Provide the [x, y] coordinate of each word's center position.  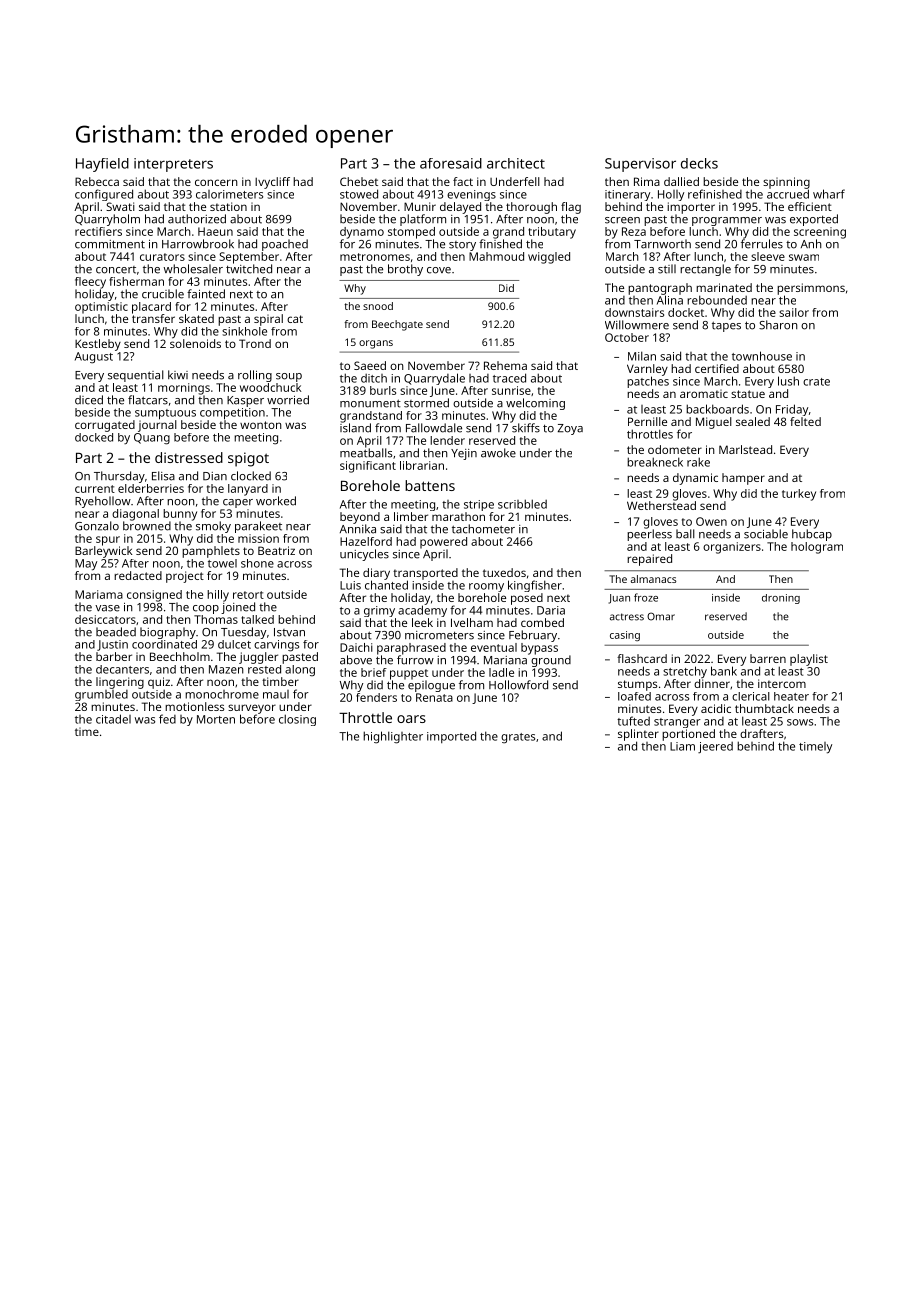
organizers [732, 548]
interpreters [173, 165]
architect [516, 163]
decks [699, 163]
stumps [637, 685]
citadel [113, 719]
